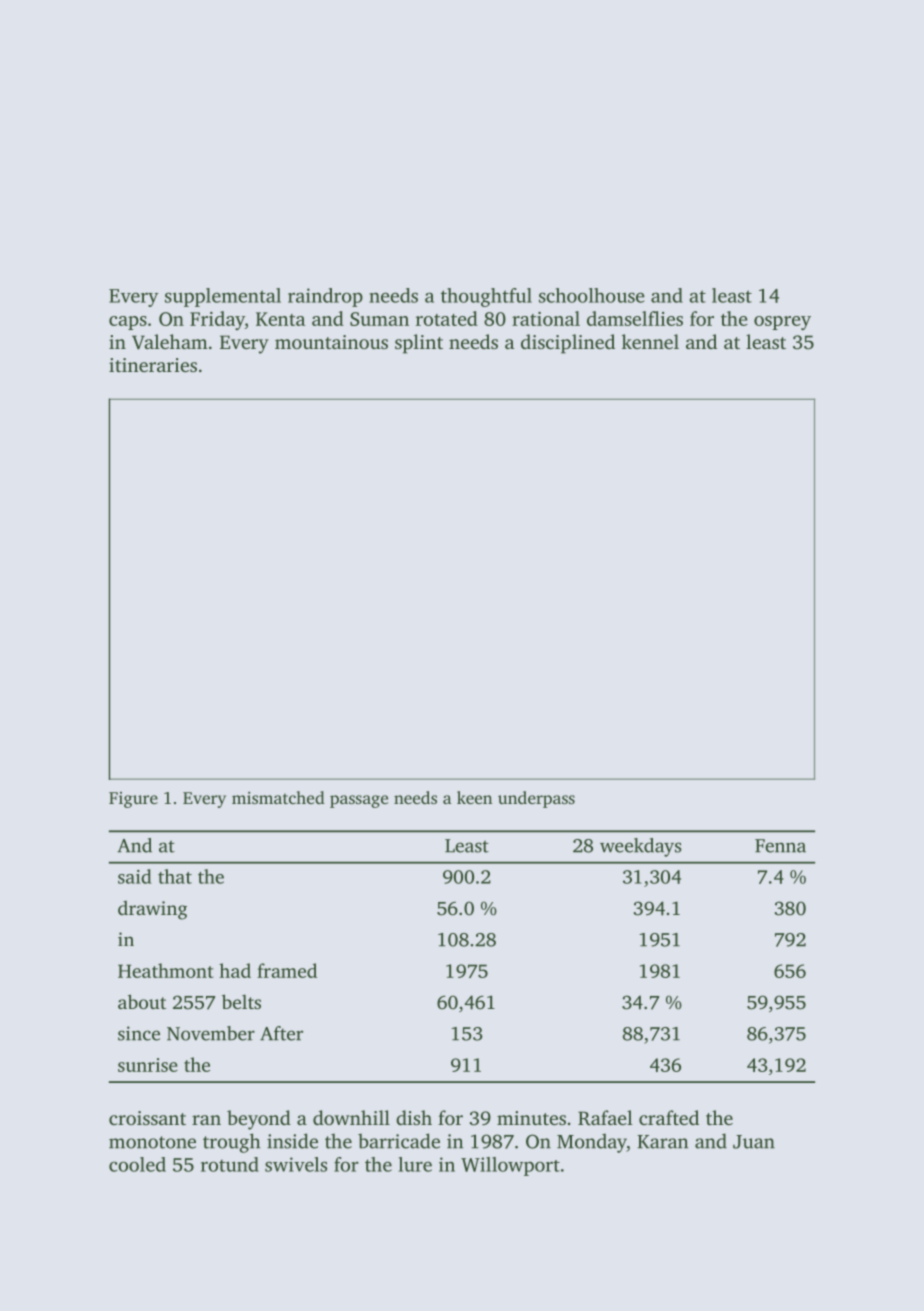  Describe the element at coordinates (147, 1118) in the screenshot. I see `croissant` at that location.
